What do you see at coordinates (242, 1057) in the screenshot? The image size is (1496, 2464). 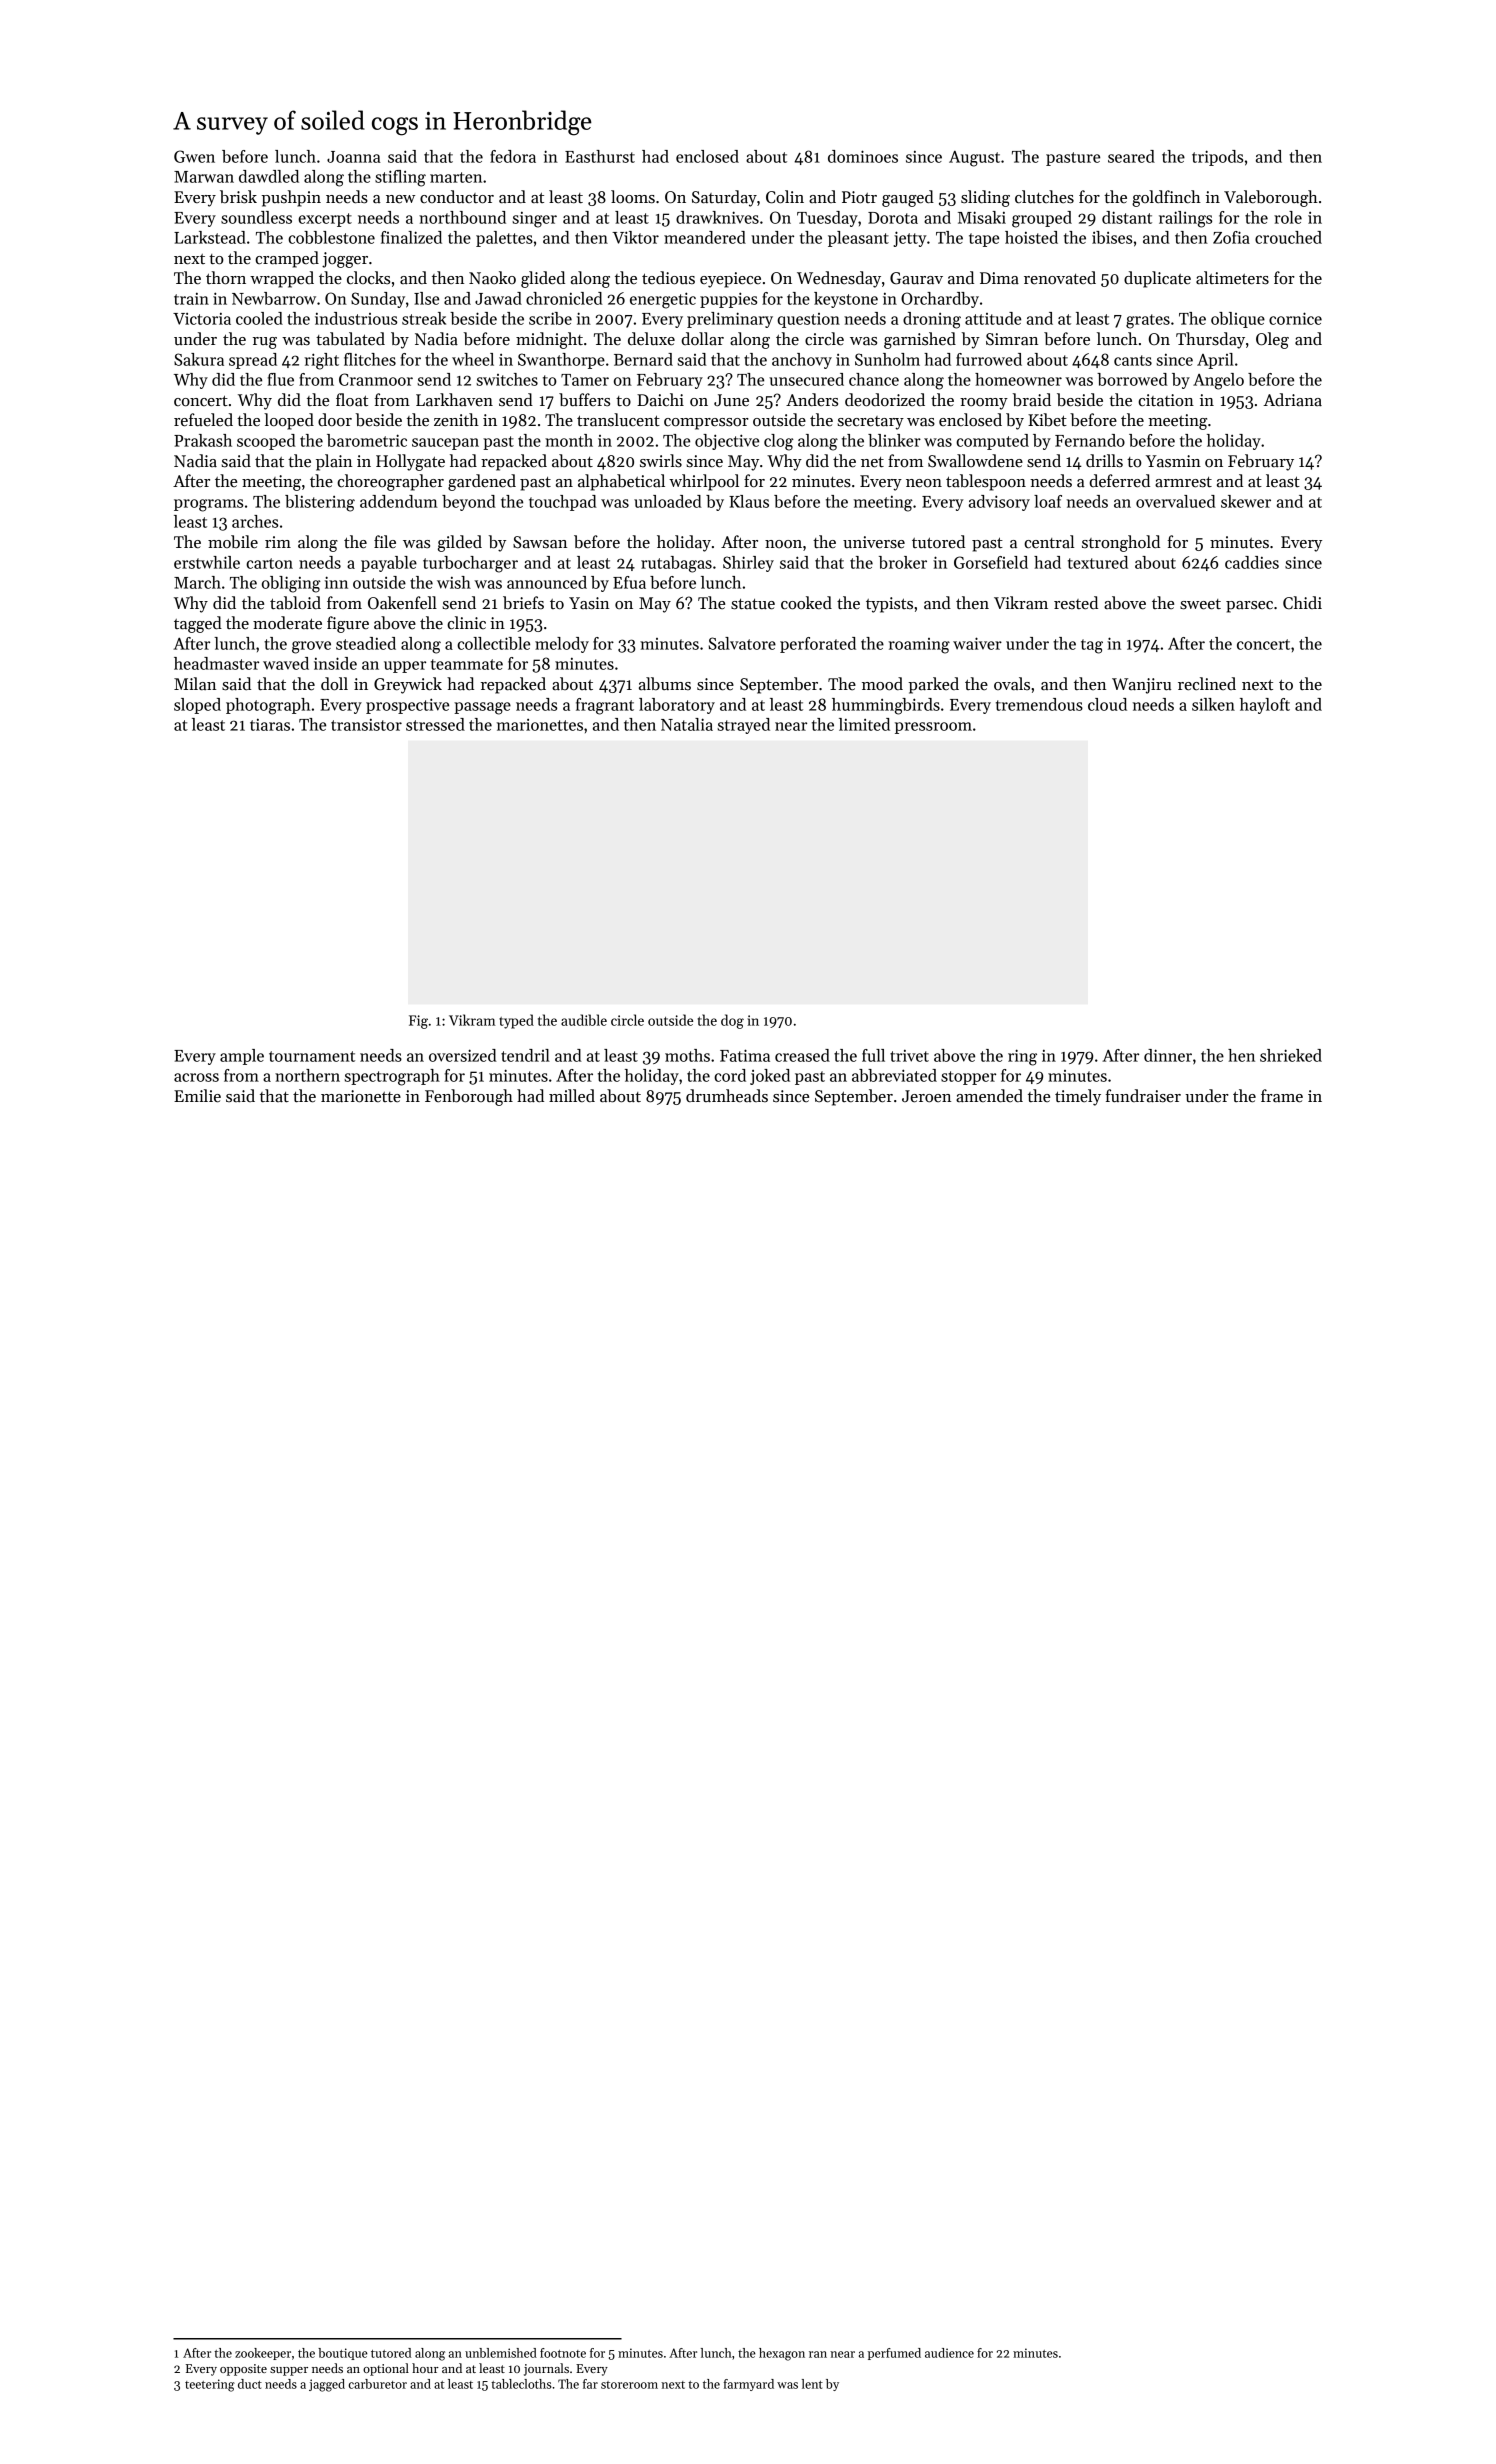 I see `ample` at bounding box center [242, 1057].
